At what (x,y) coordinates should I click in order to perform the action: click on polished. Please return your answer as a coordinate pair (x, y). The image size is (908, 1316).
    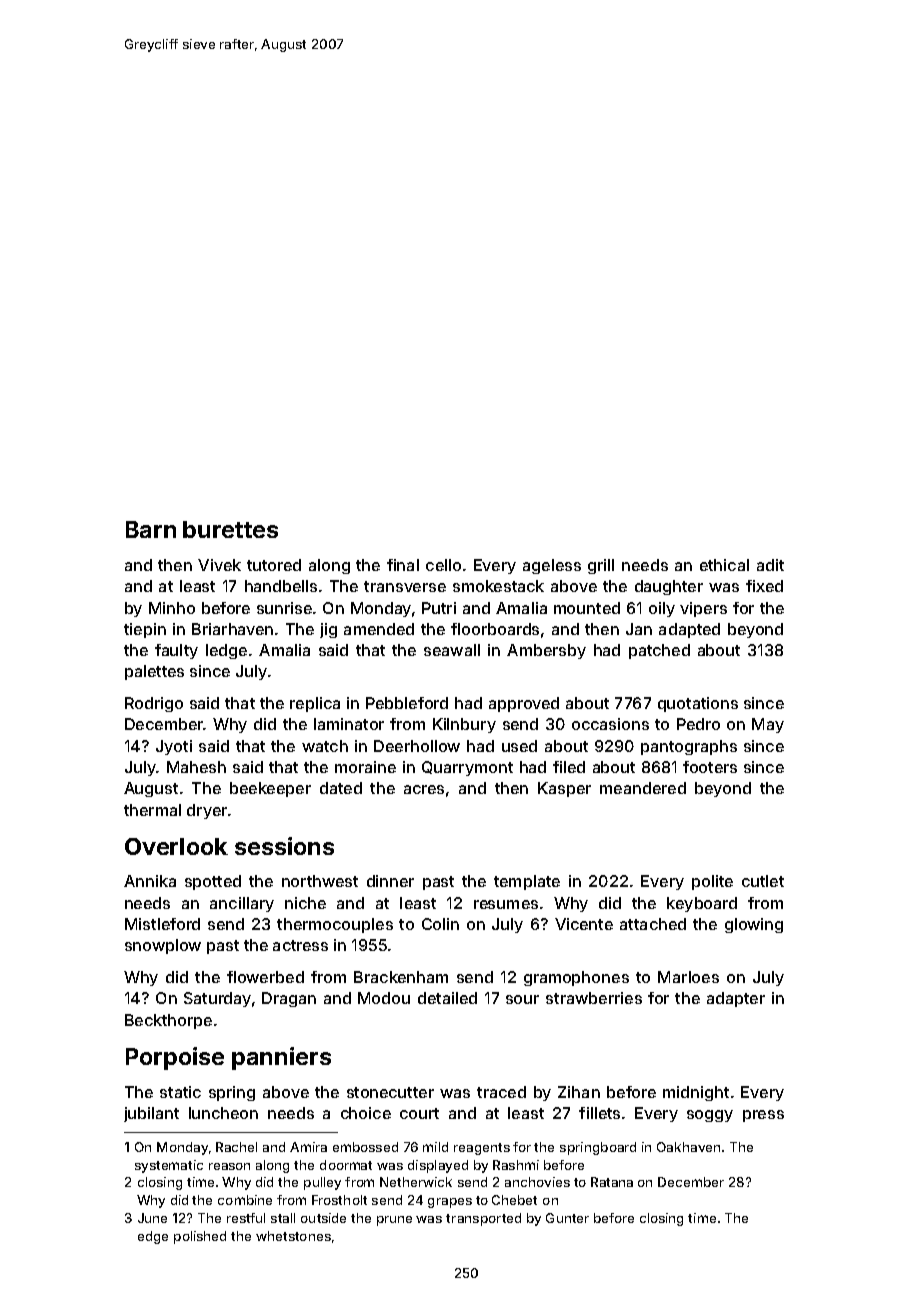
    Looking at the image, I should click on (200, 1237).
